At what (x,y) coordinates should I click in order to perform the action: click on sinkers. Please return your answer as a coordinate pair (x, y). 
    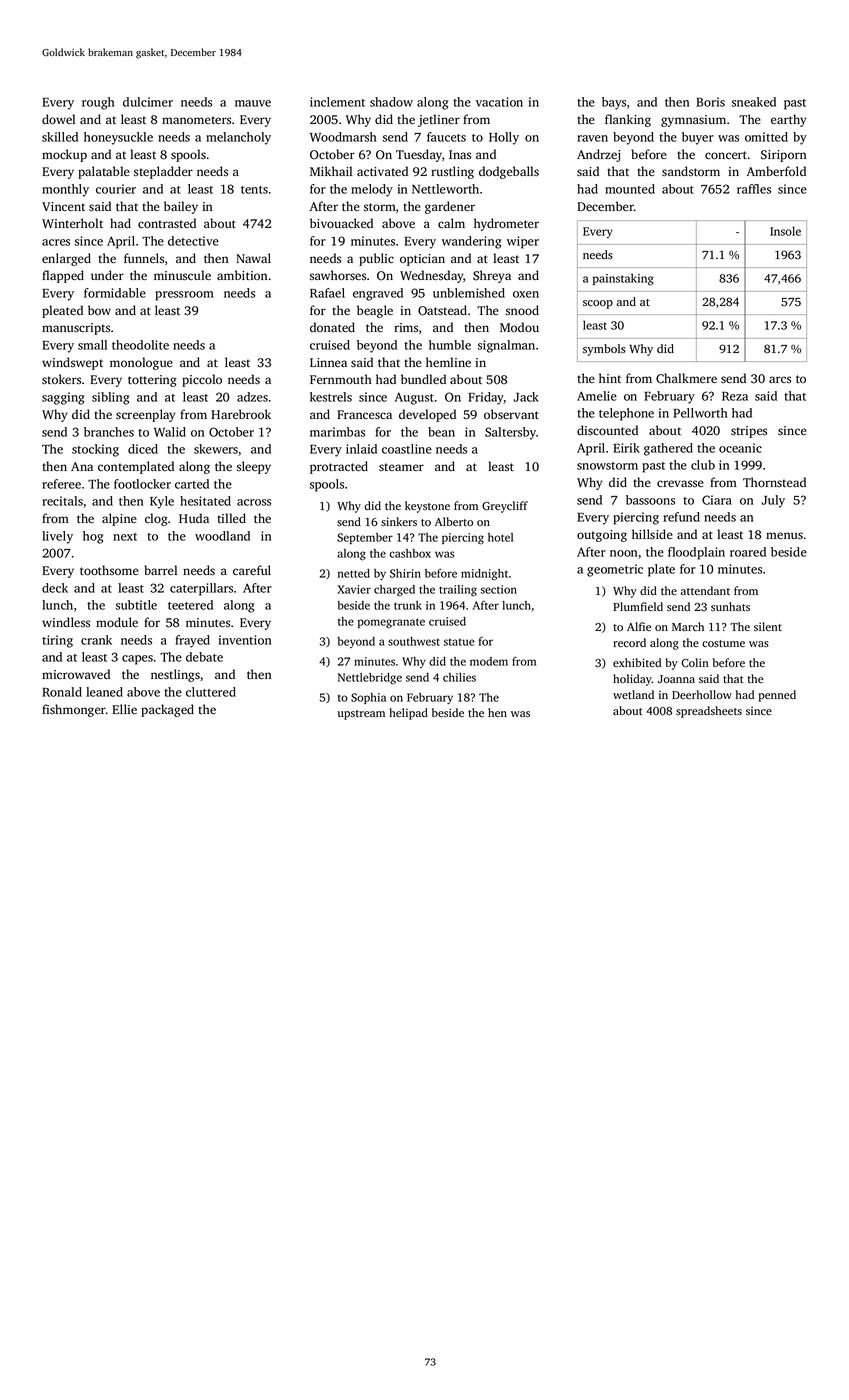
    Looking at the image, I should click on (399, 521).
